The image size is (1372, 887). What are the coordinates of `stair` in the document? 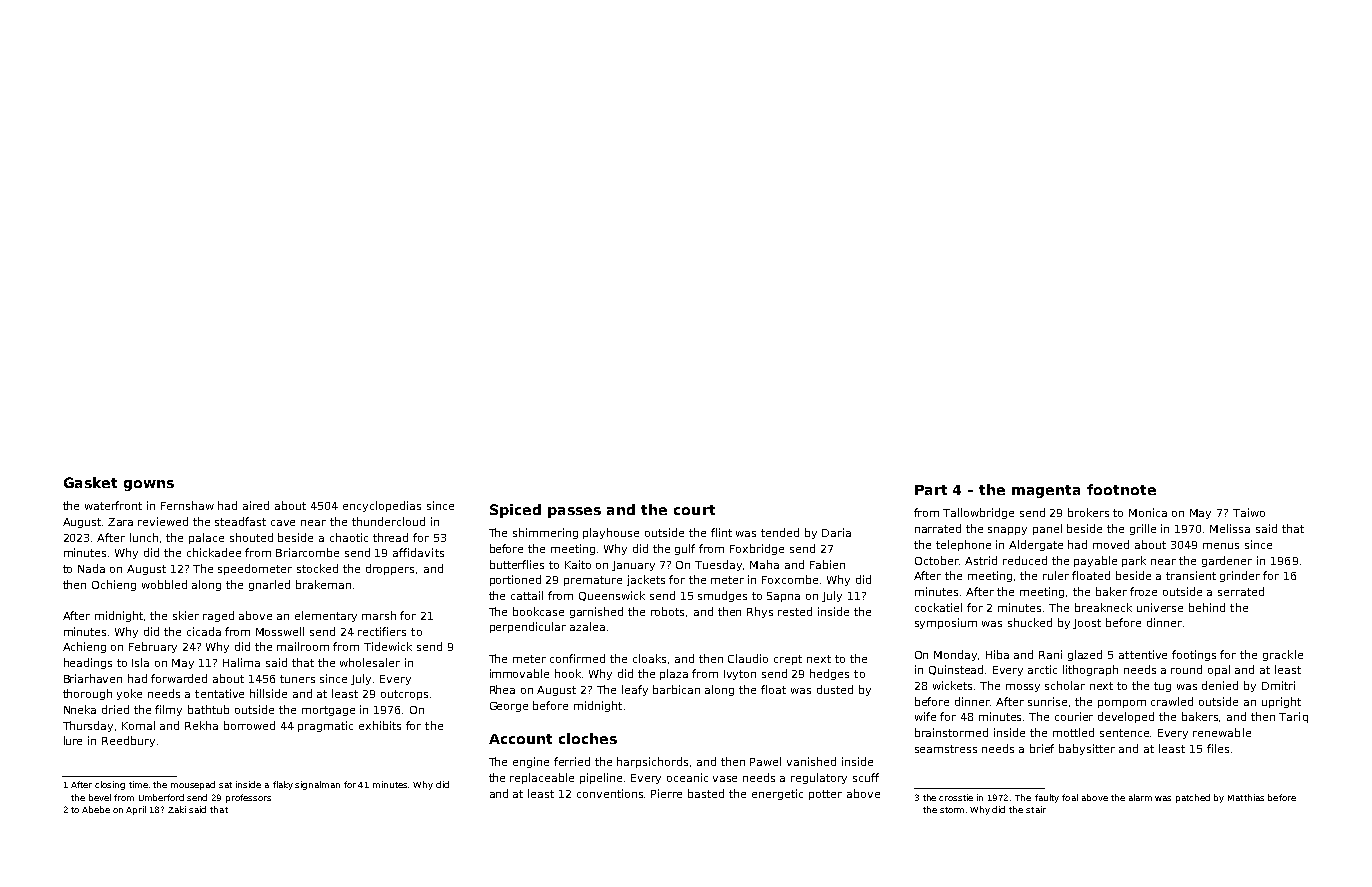 It's located at (1036, 809).
